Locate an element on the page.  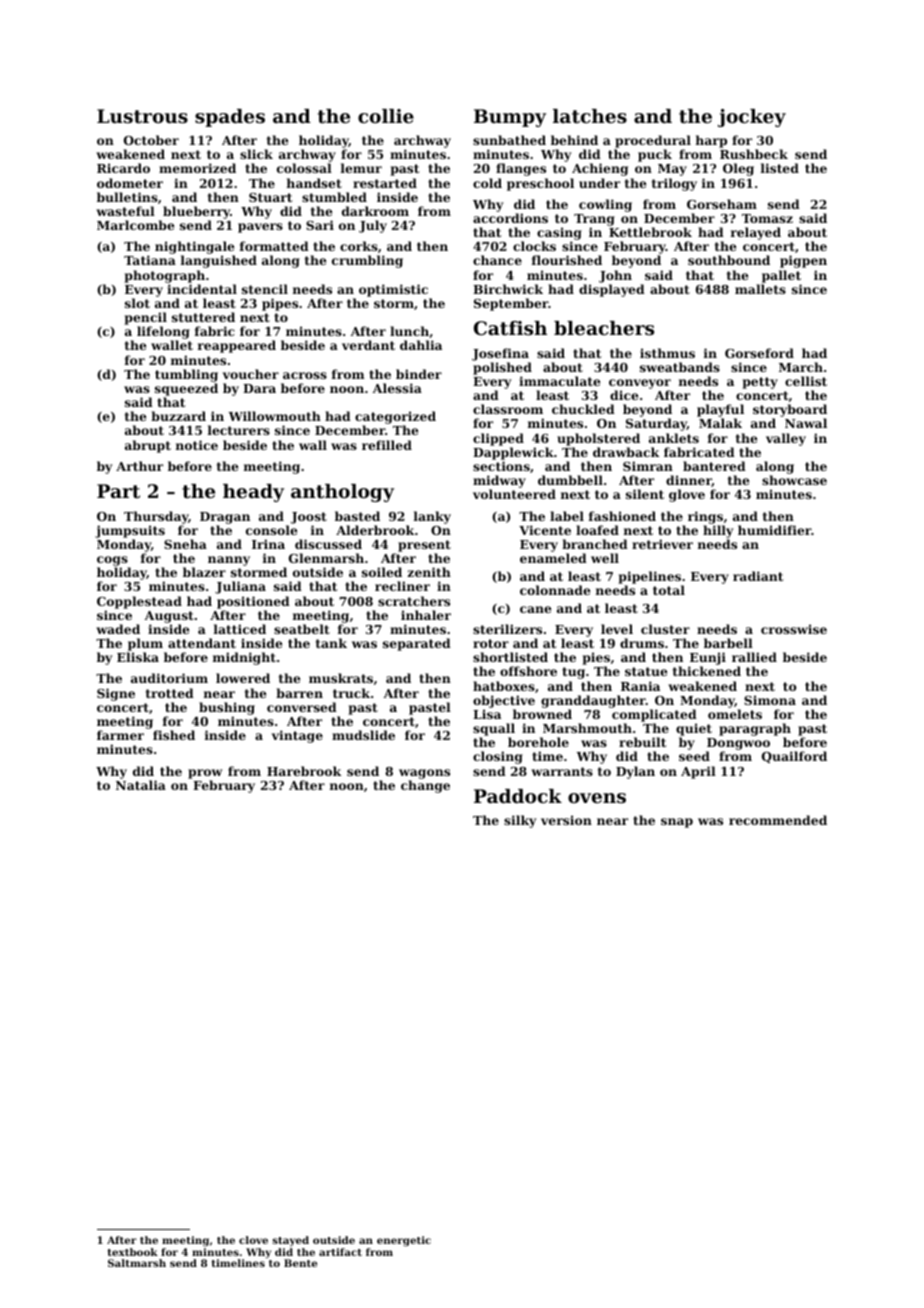
recommended is located at coordinates (778, 820).
